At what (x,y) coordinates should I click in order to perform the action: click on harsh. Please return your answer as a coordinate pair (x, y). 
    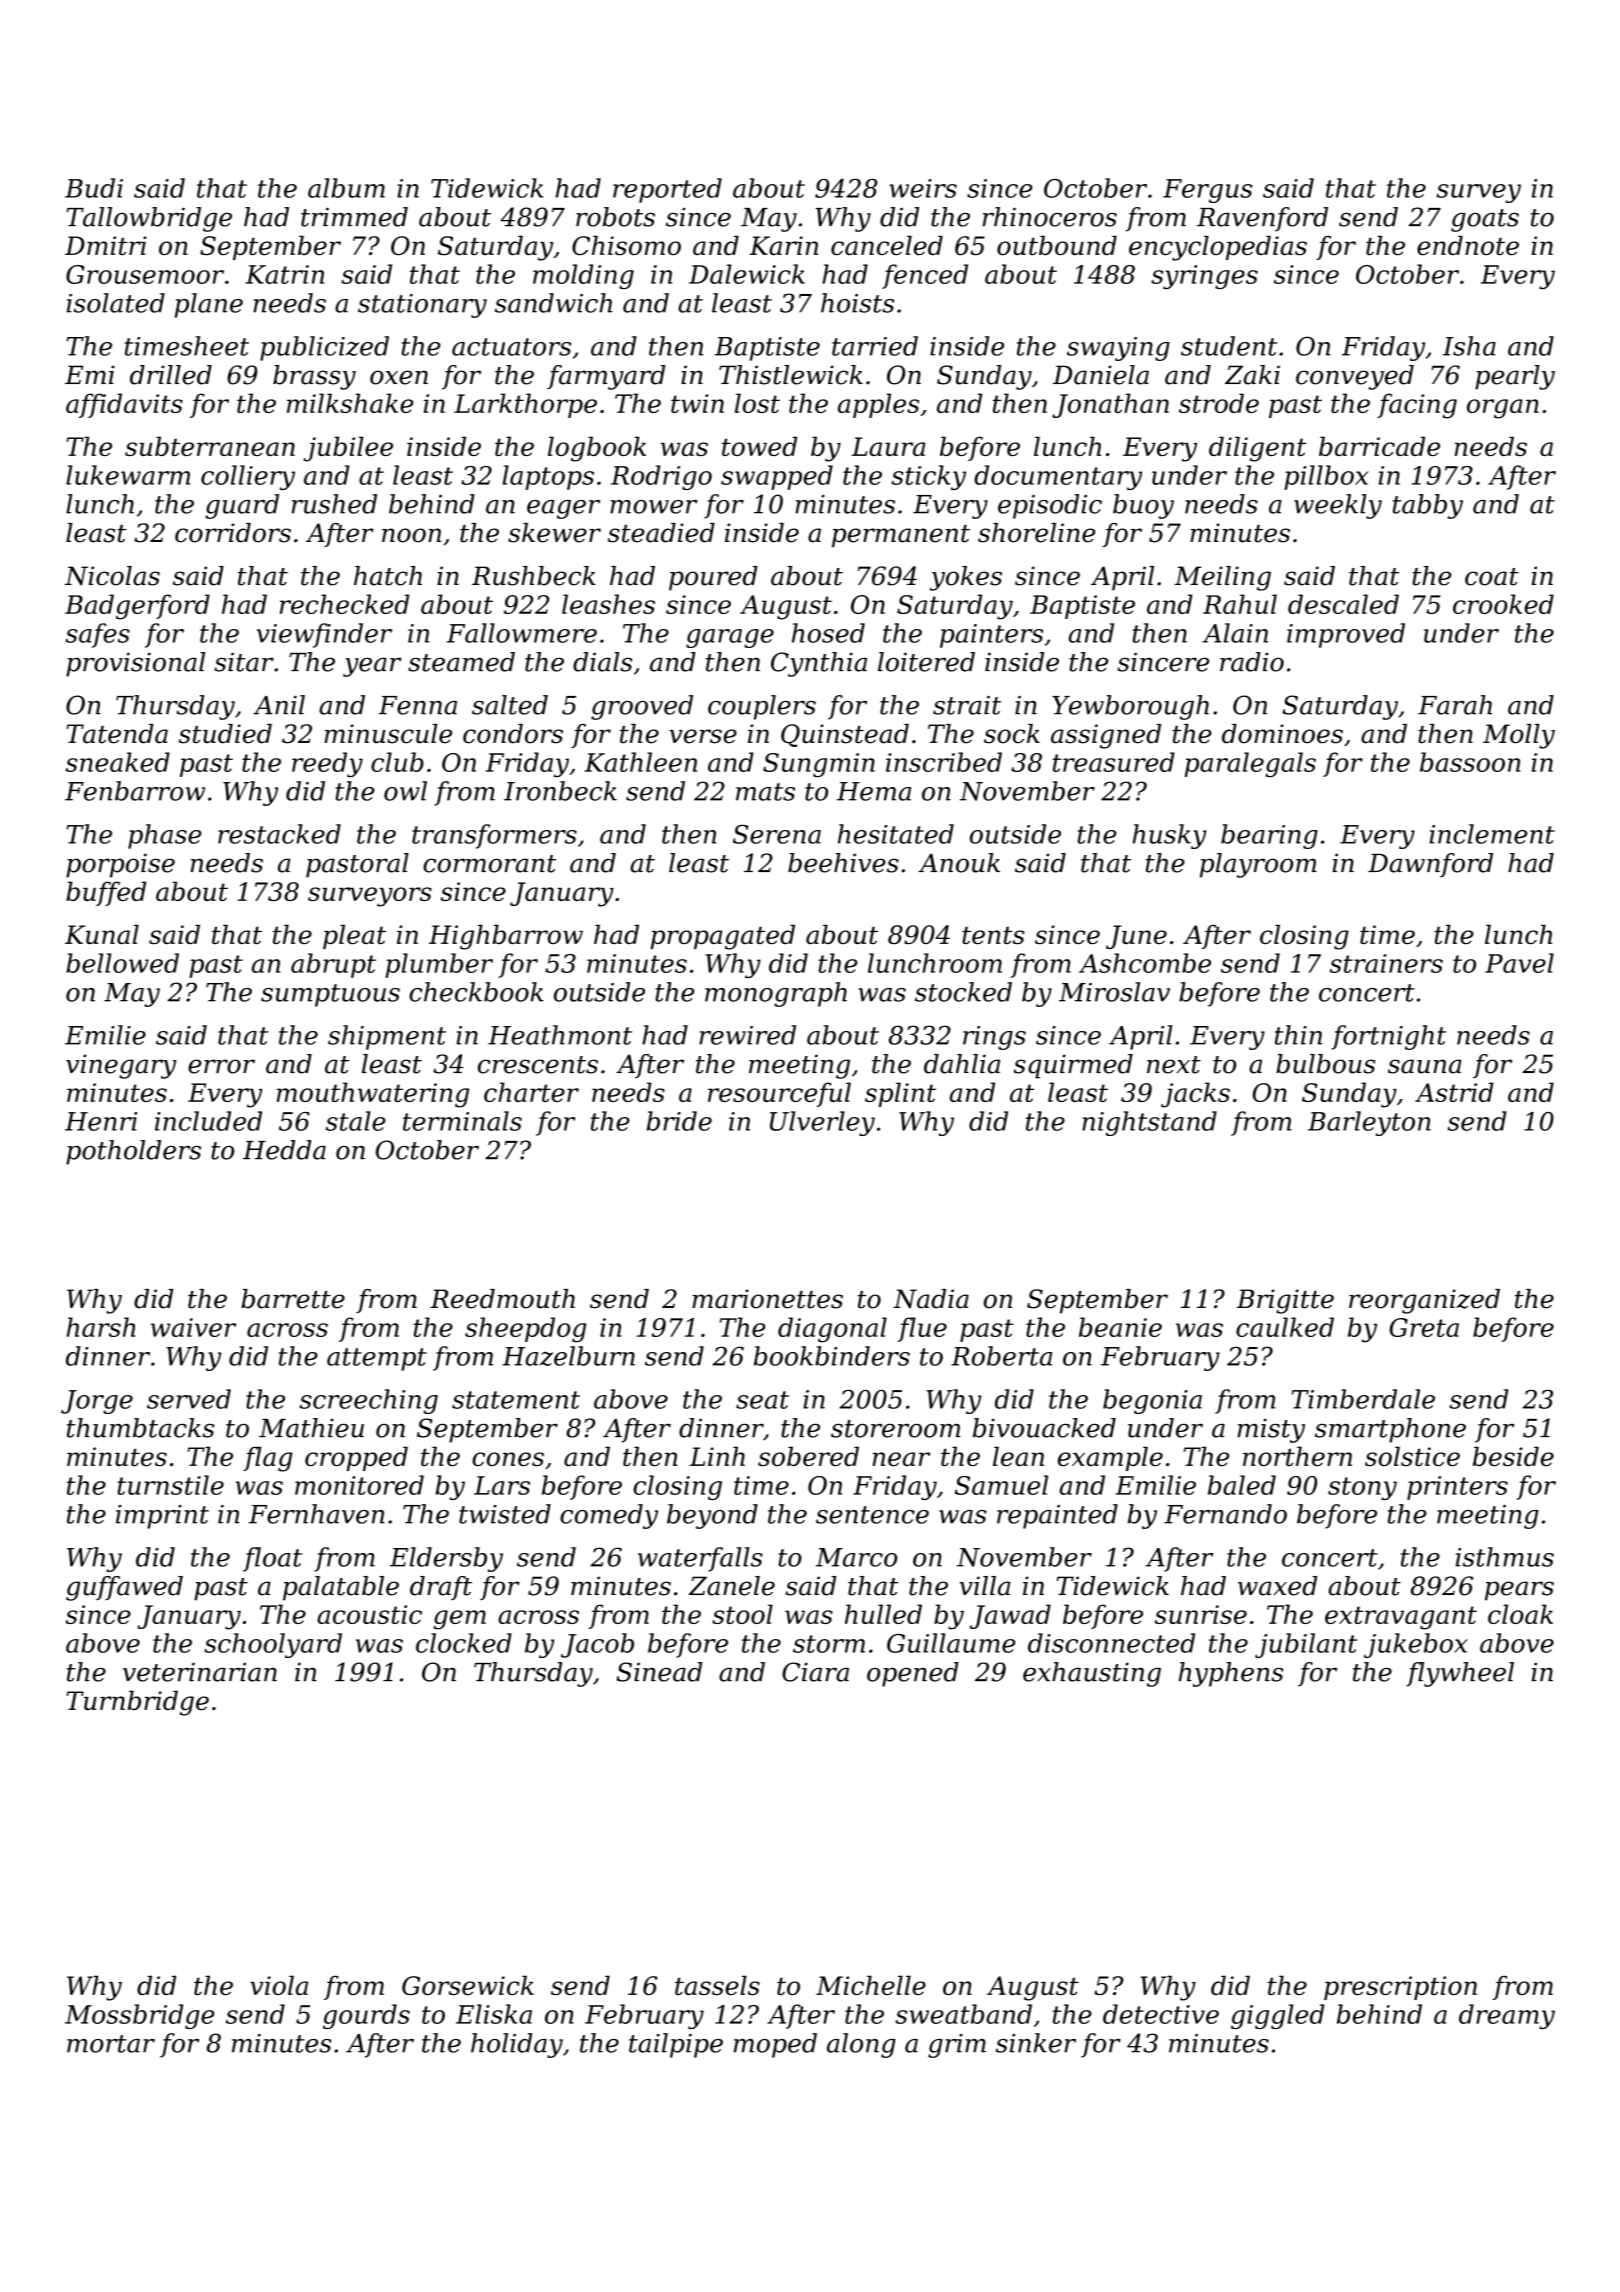
    Looking at the image, I should click on (101, 1327).
